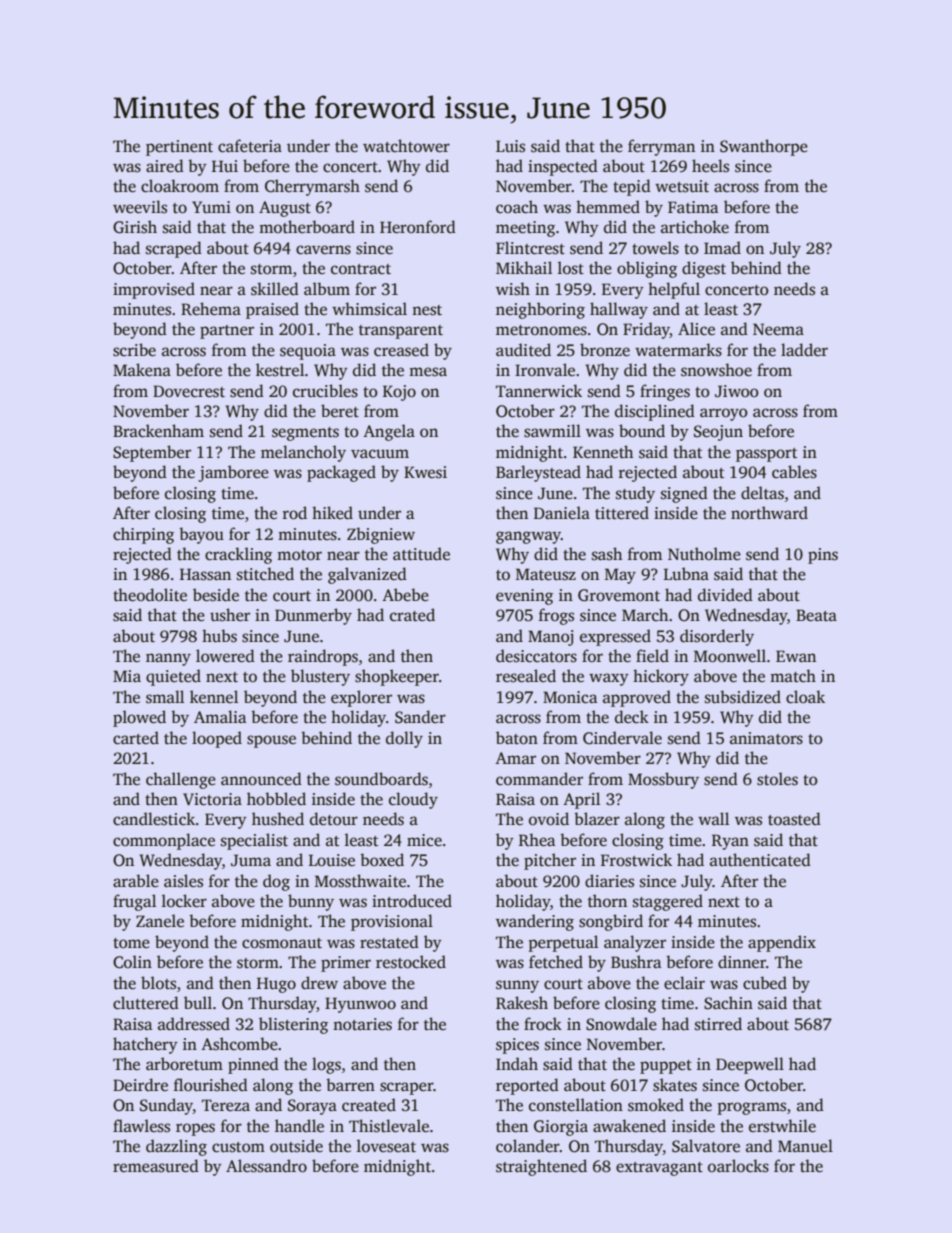 This screenshot has height=1233, width=952. What do you see at coordinates (738, 1166) in the screenshot?
I see `oarlocks` at bounding box center [738, 1166].
